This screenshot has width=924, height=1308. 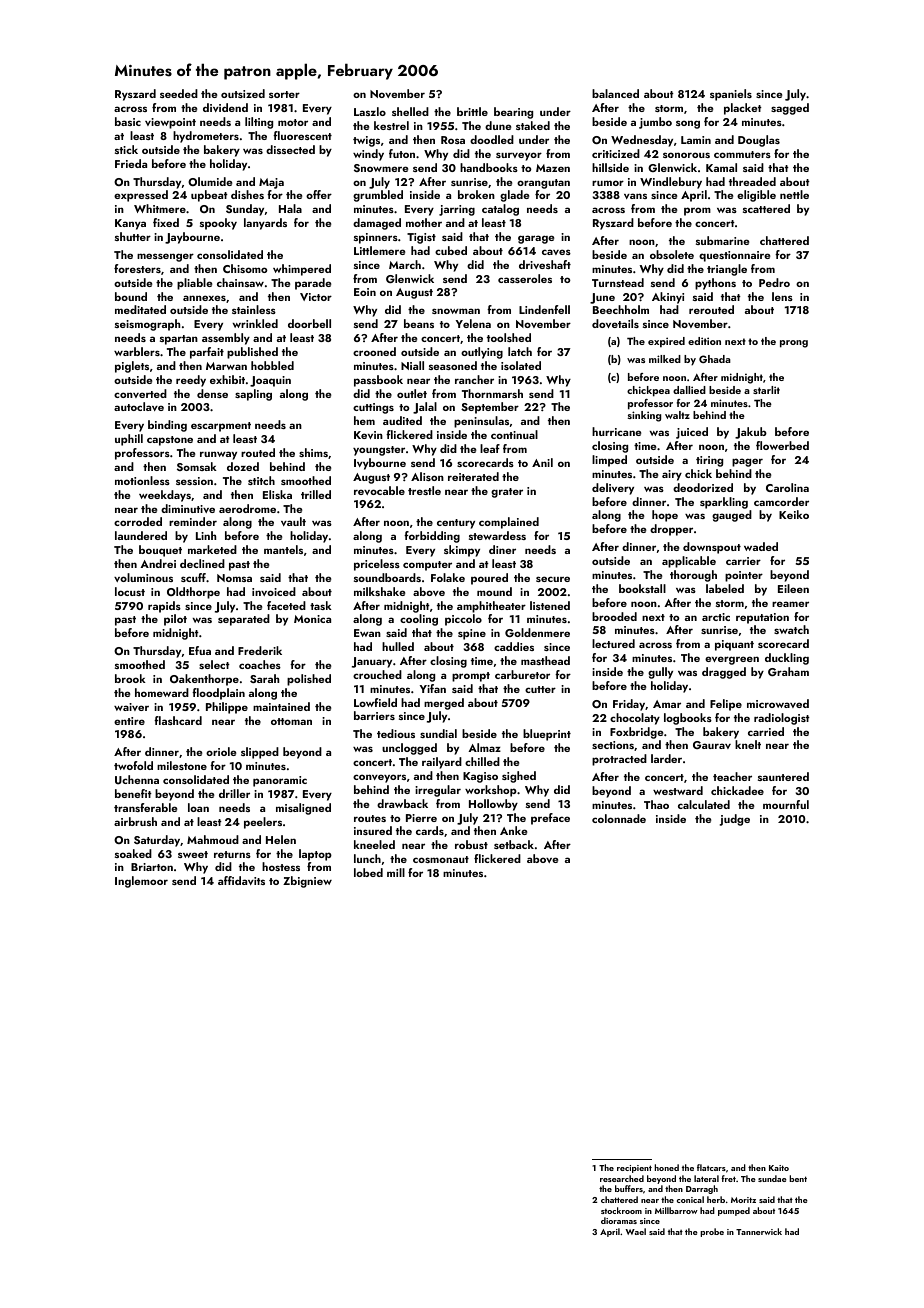 What do you see at coordinates (635, 196) in the screenshot?
I see `vans` at bounding box center [635, 196].
